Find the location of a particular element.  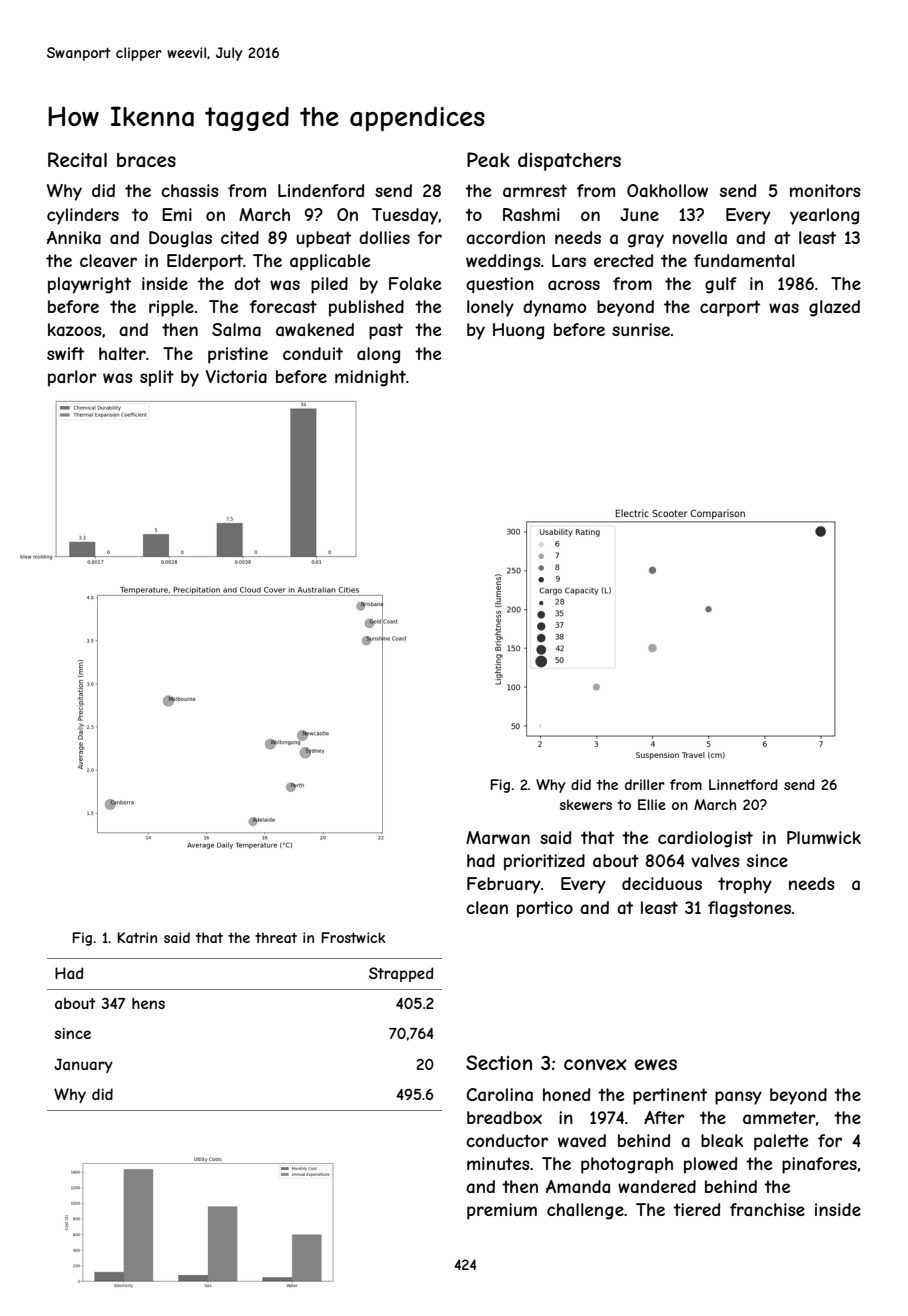

flagstones is located at coordinates (749, 909).
